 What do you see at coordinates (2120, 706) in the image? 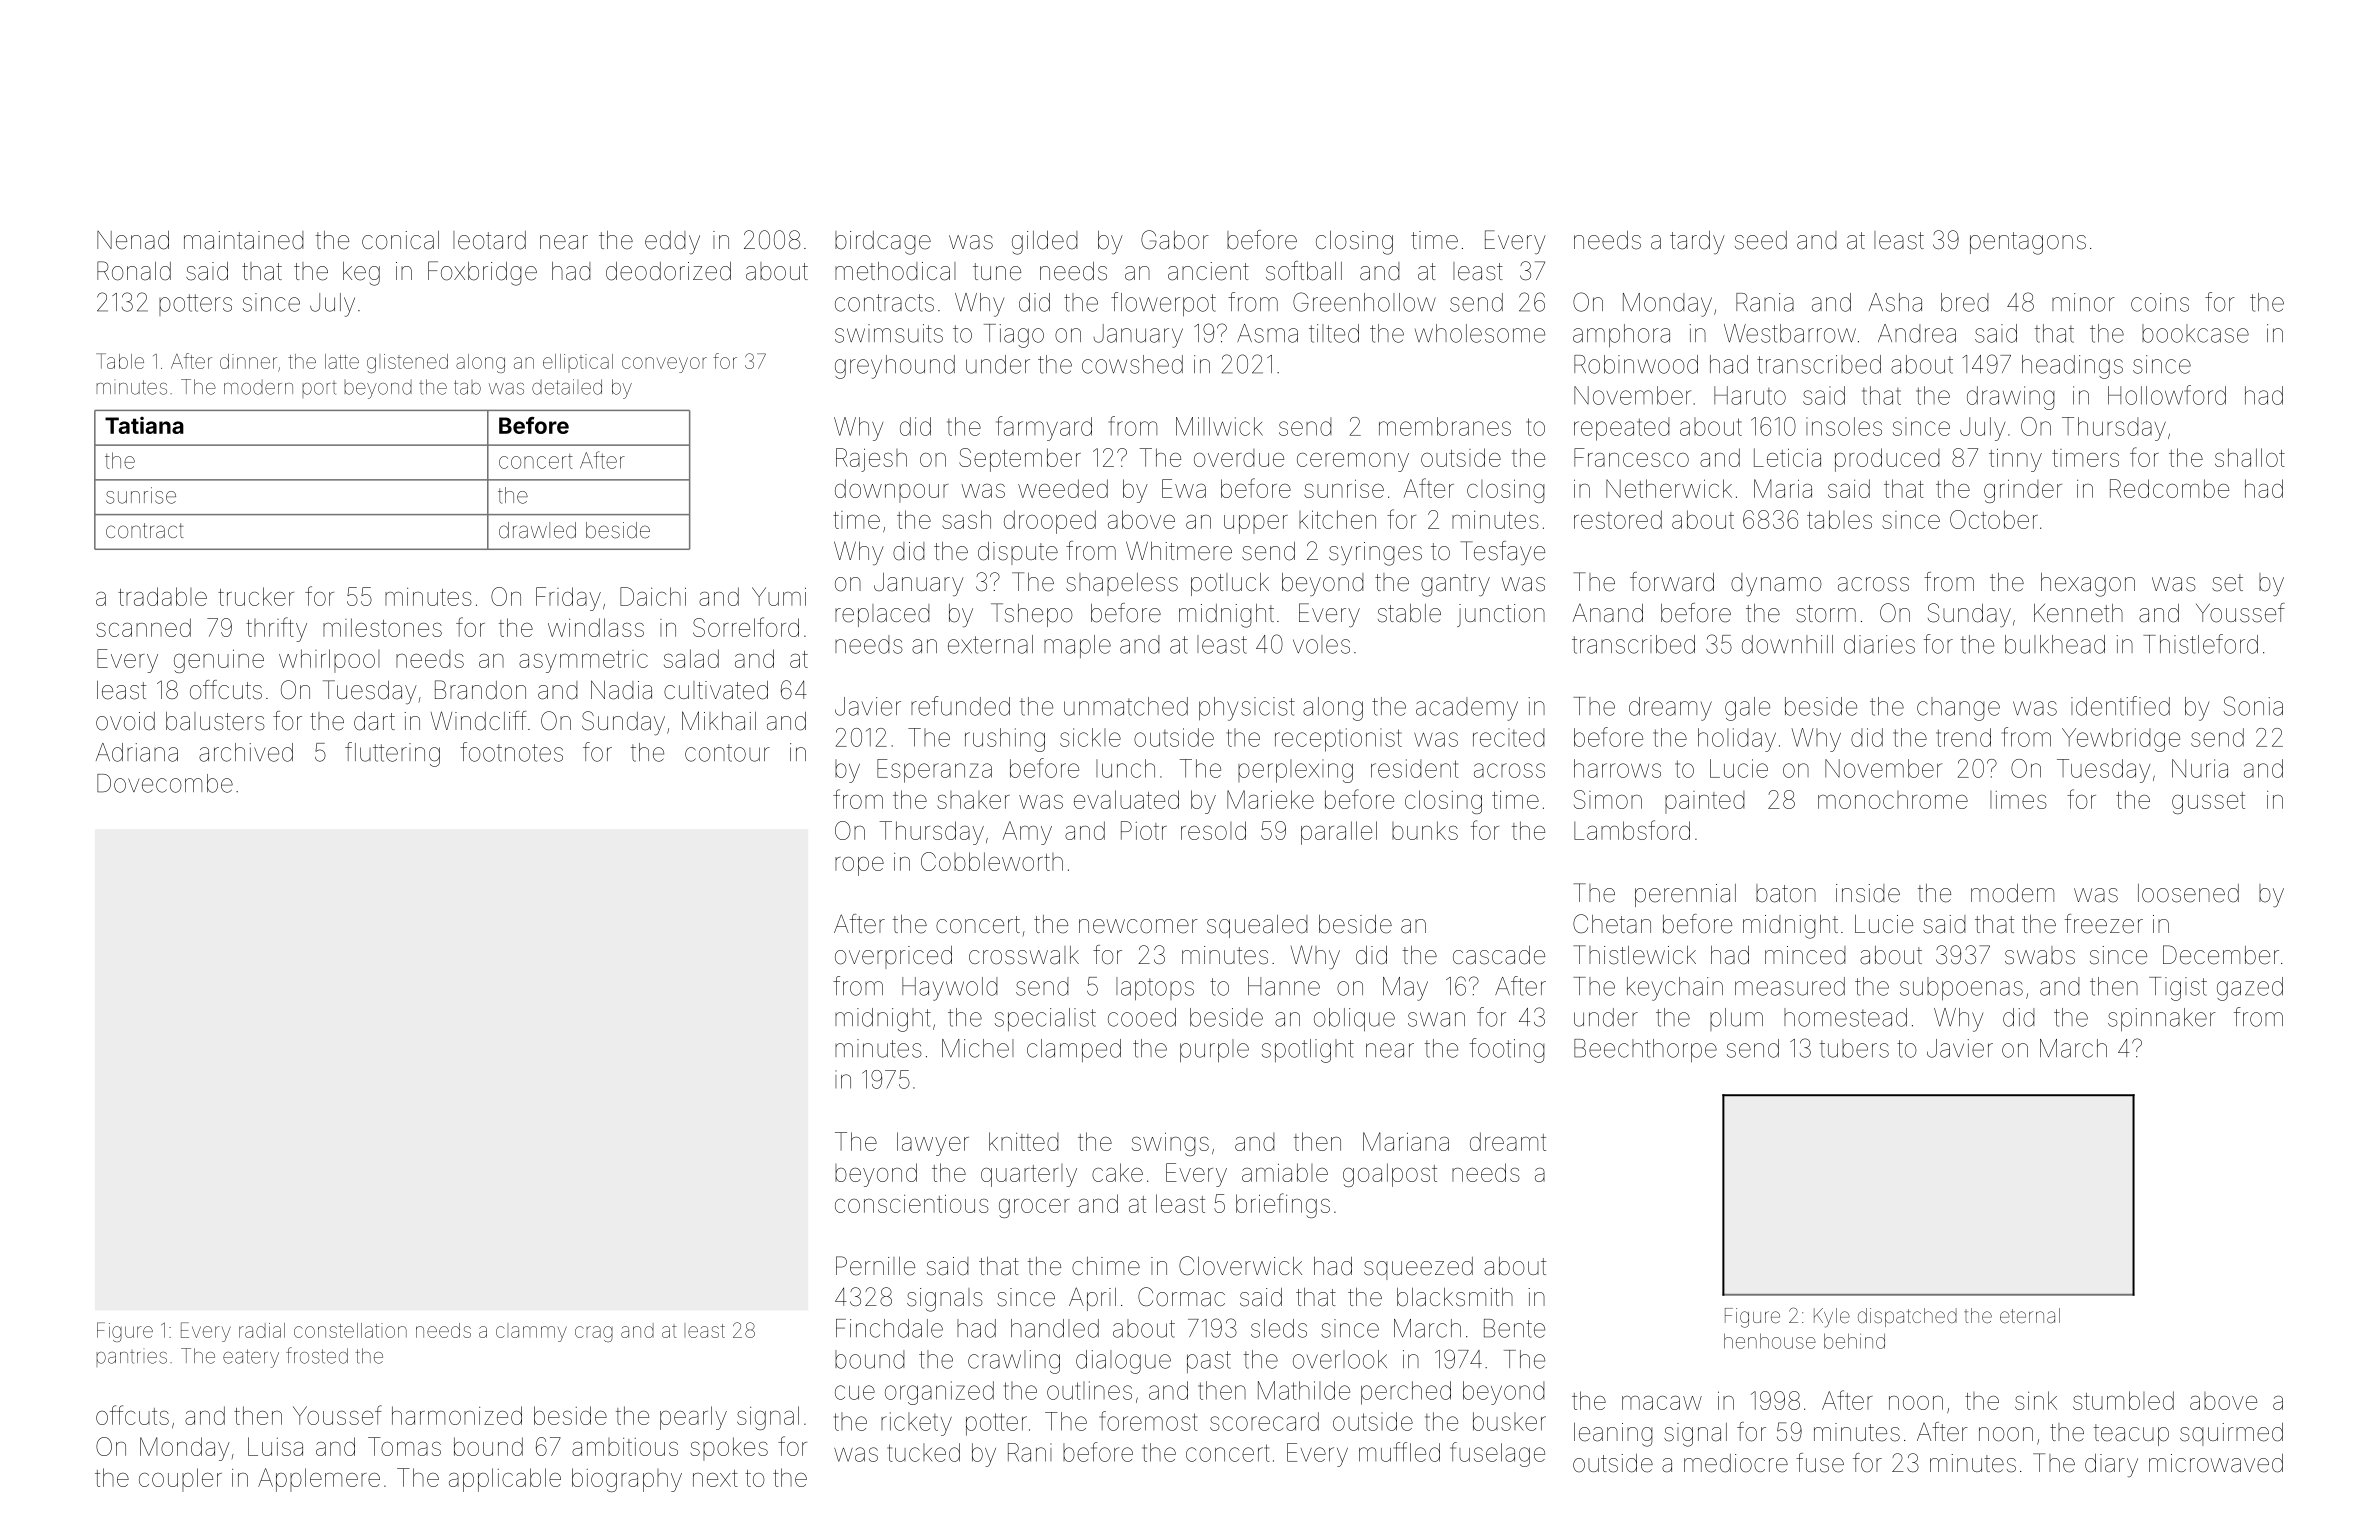
I see `identified` at bounding box center [2120, 706].
